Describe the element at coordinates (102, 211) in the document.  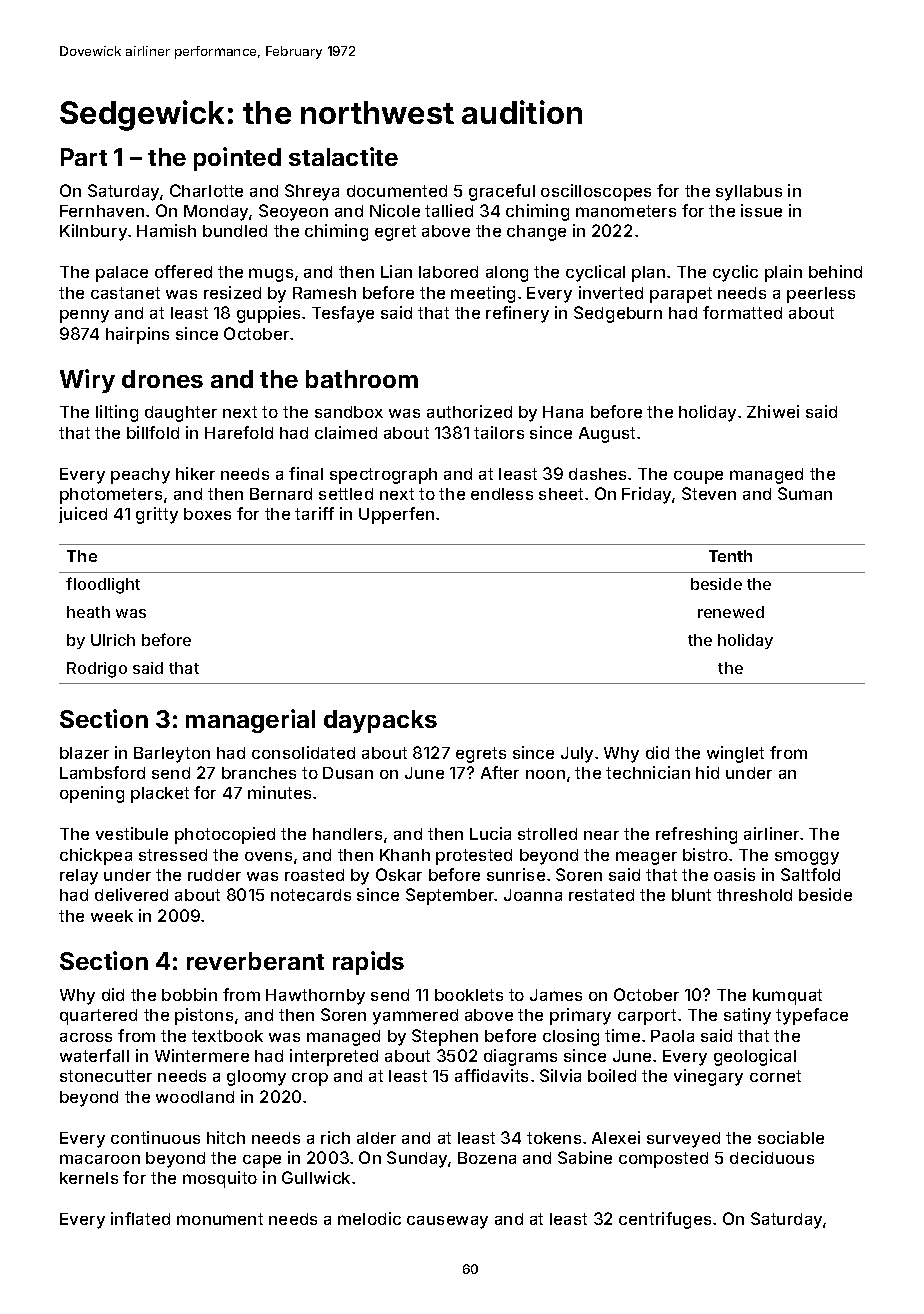
I see `Fernhaven` at that location.
